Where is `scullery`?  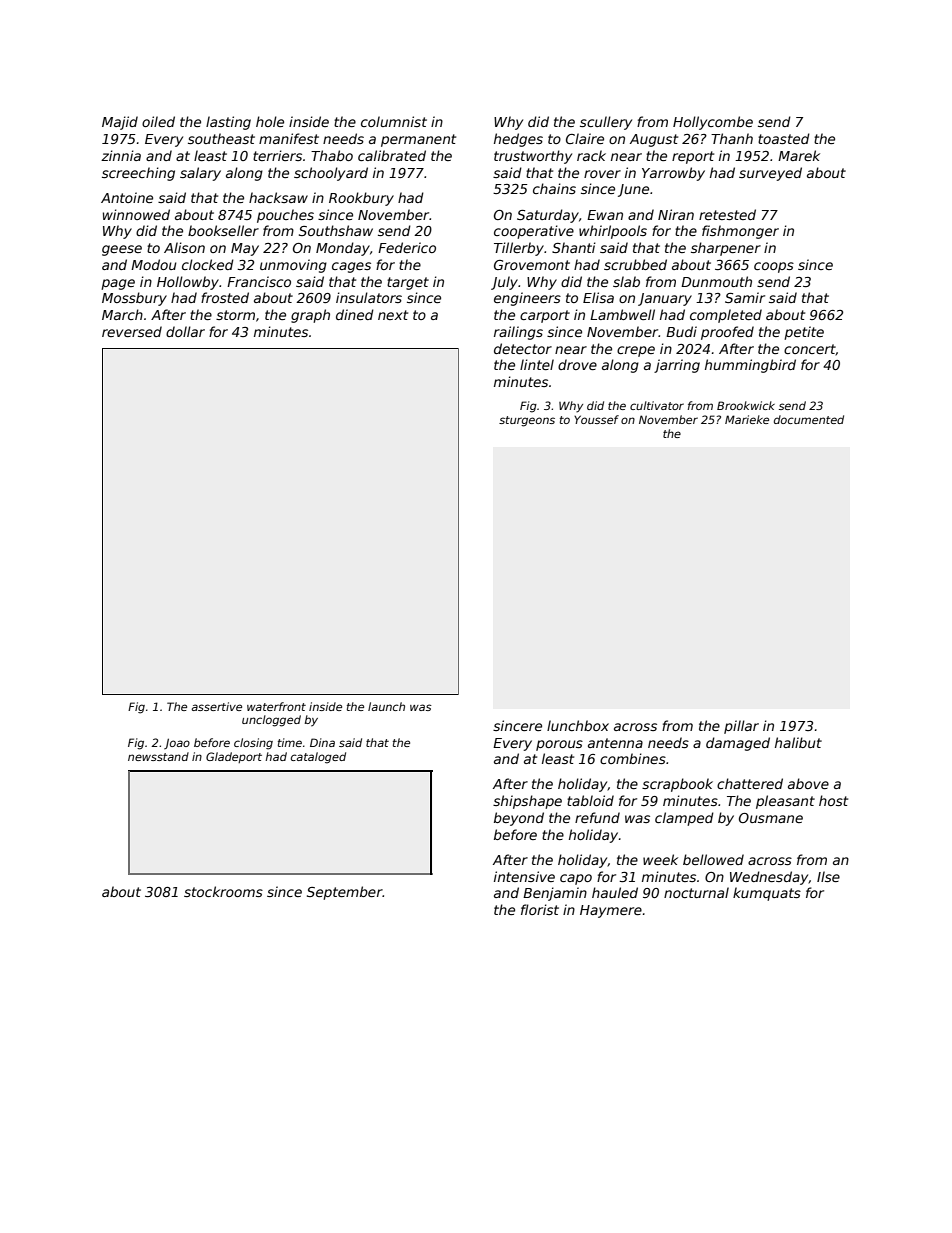 scullery is located at coordinates (606, 123).
